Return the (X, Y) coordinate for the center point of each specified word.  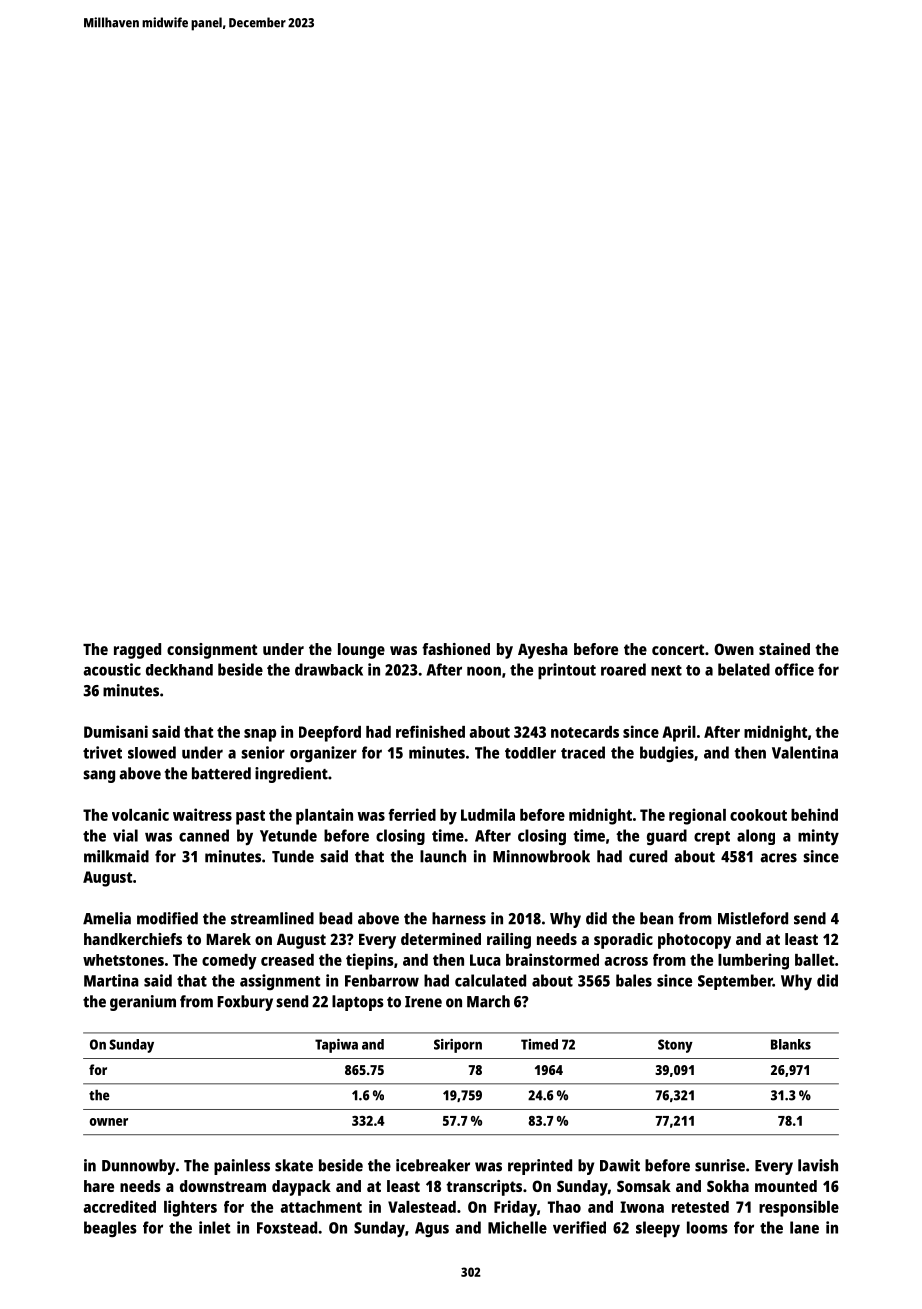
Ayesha (543, 651)
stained (784, 649)
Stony (675, 1046)
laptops (358, 1003)
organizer (323, 754)
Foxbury (245, 1003)
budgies (667, 754)
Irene (423, 1002)
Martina (111, 980)
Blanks (791, 1044)
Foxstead (287, 1227)
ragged (137, 651)
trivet (102, 752)
